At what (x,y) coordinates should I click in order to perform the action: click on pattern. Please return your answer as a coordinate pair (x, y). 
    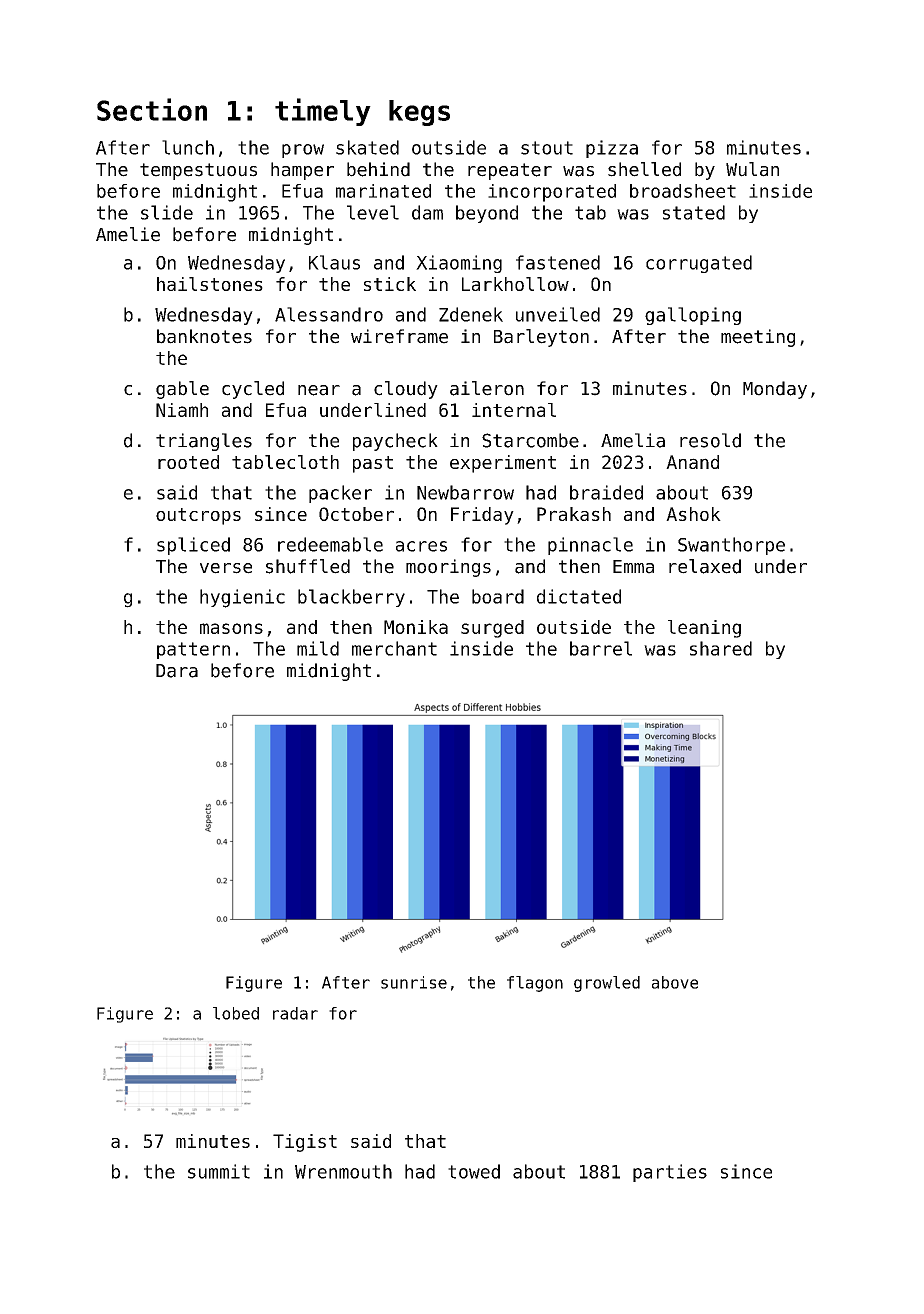
    Looking at the image, I should click on (193, 650).
